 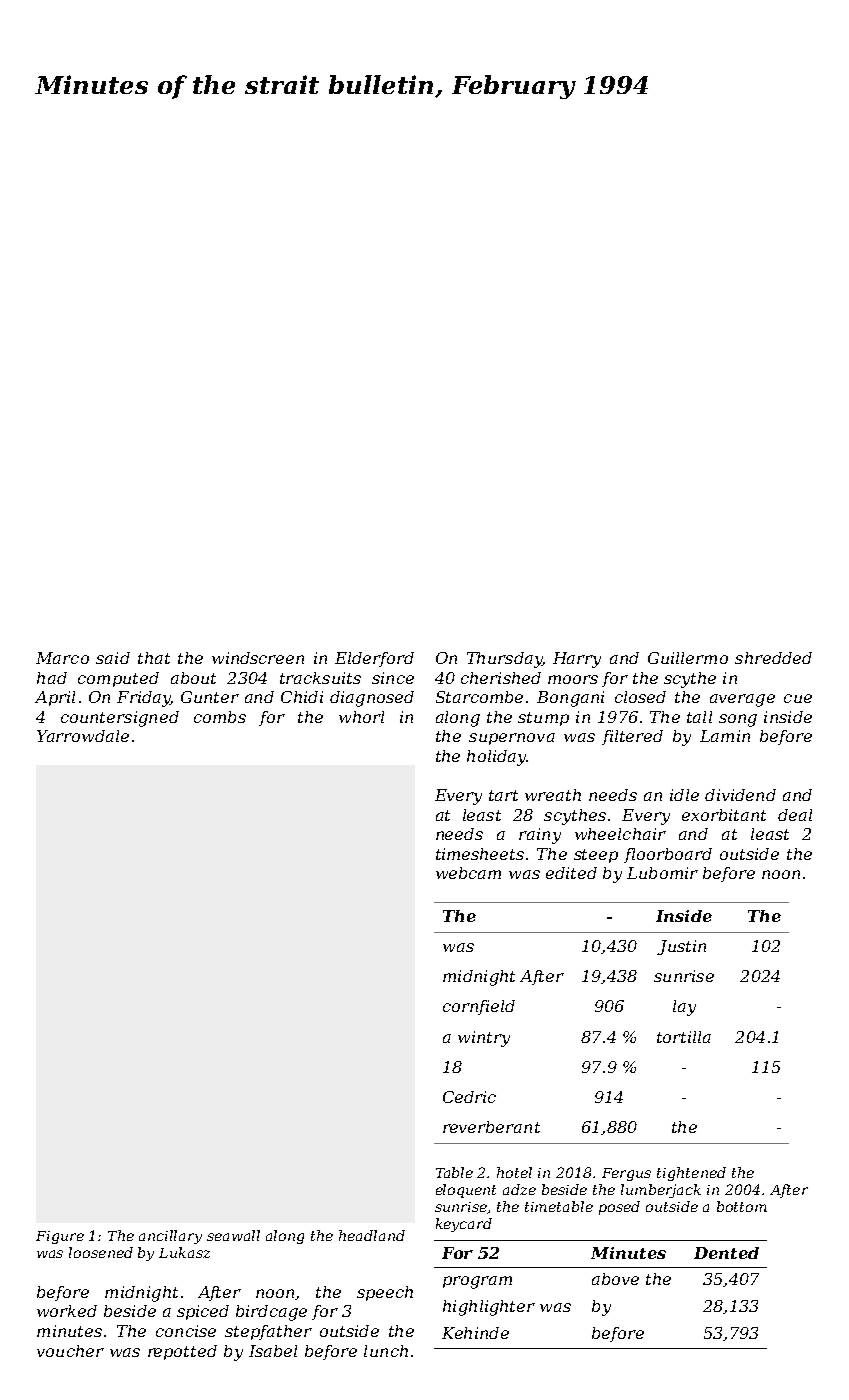 What do you see at coordinates (233, 1235) in the document?
I see `seawall` at bounding box center [233, 1235].
